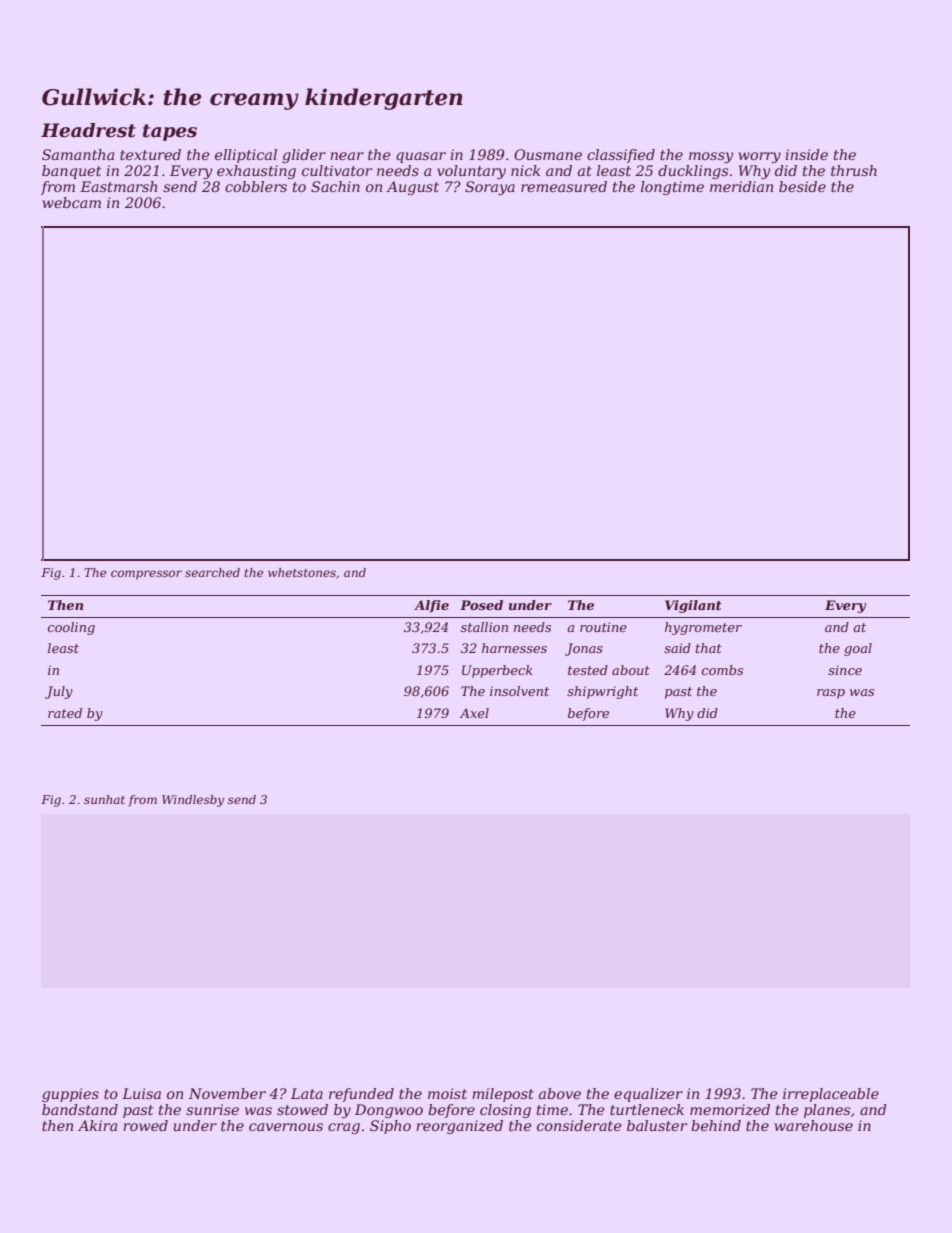  What do you see at coordinates (65, 713) in the screenshot?
I see `rated` at bounding box center [65, 713].
